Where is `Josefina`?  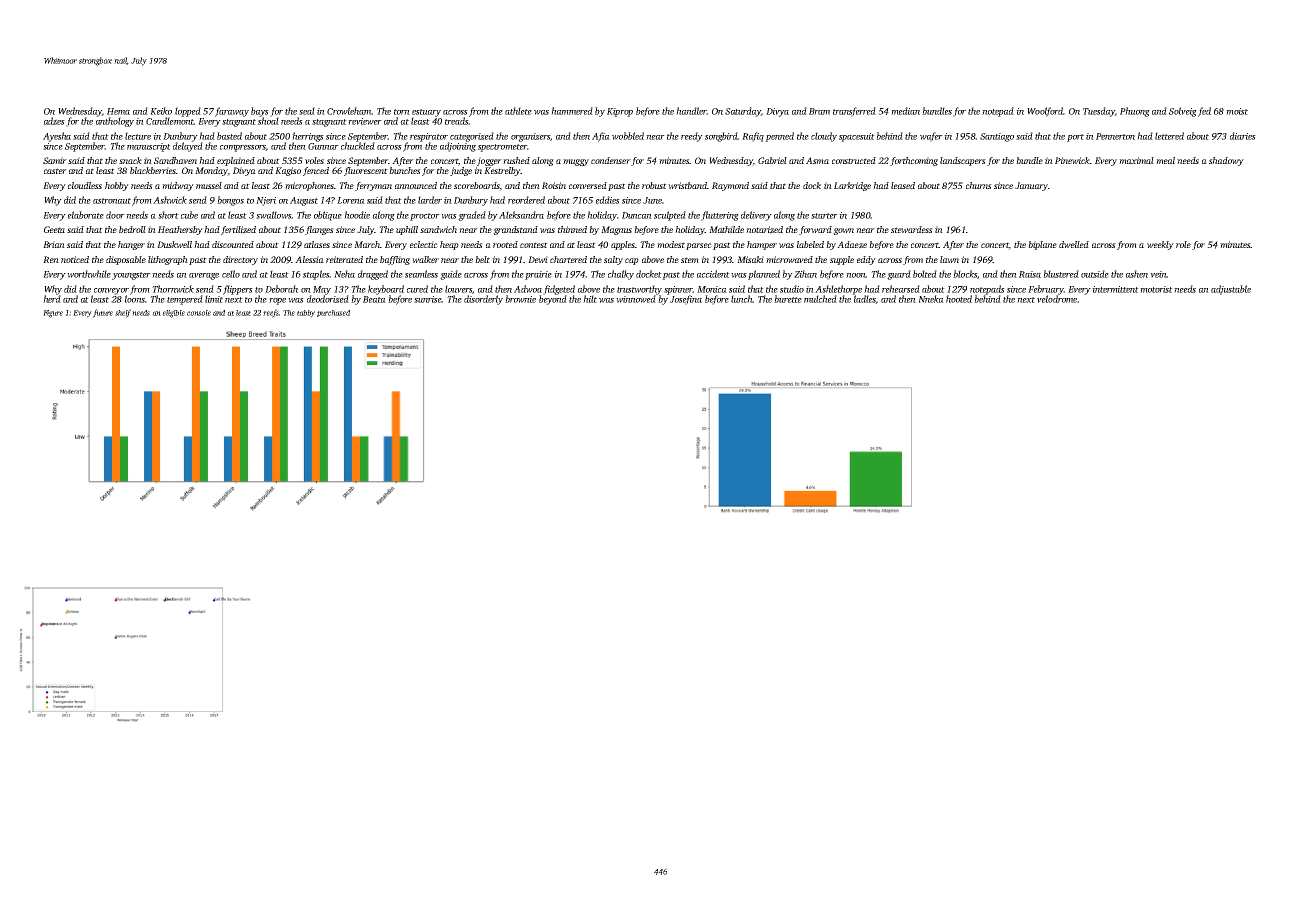 Josefina is located at coordinates (686, 300).
